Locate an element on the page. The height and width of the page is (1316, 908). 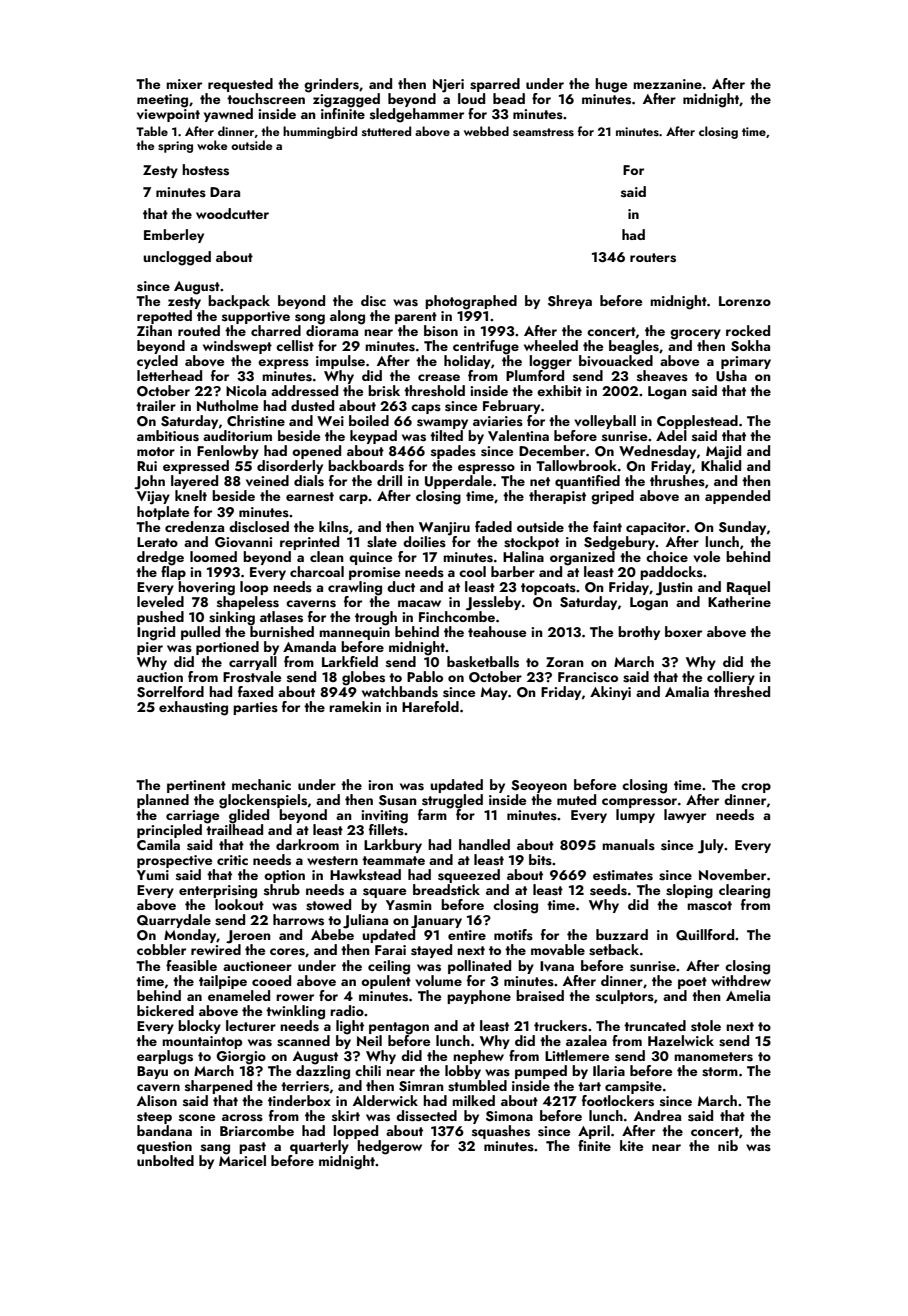
mezzanine is located at coordinates (667, 84).
